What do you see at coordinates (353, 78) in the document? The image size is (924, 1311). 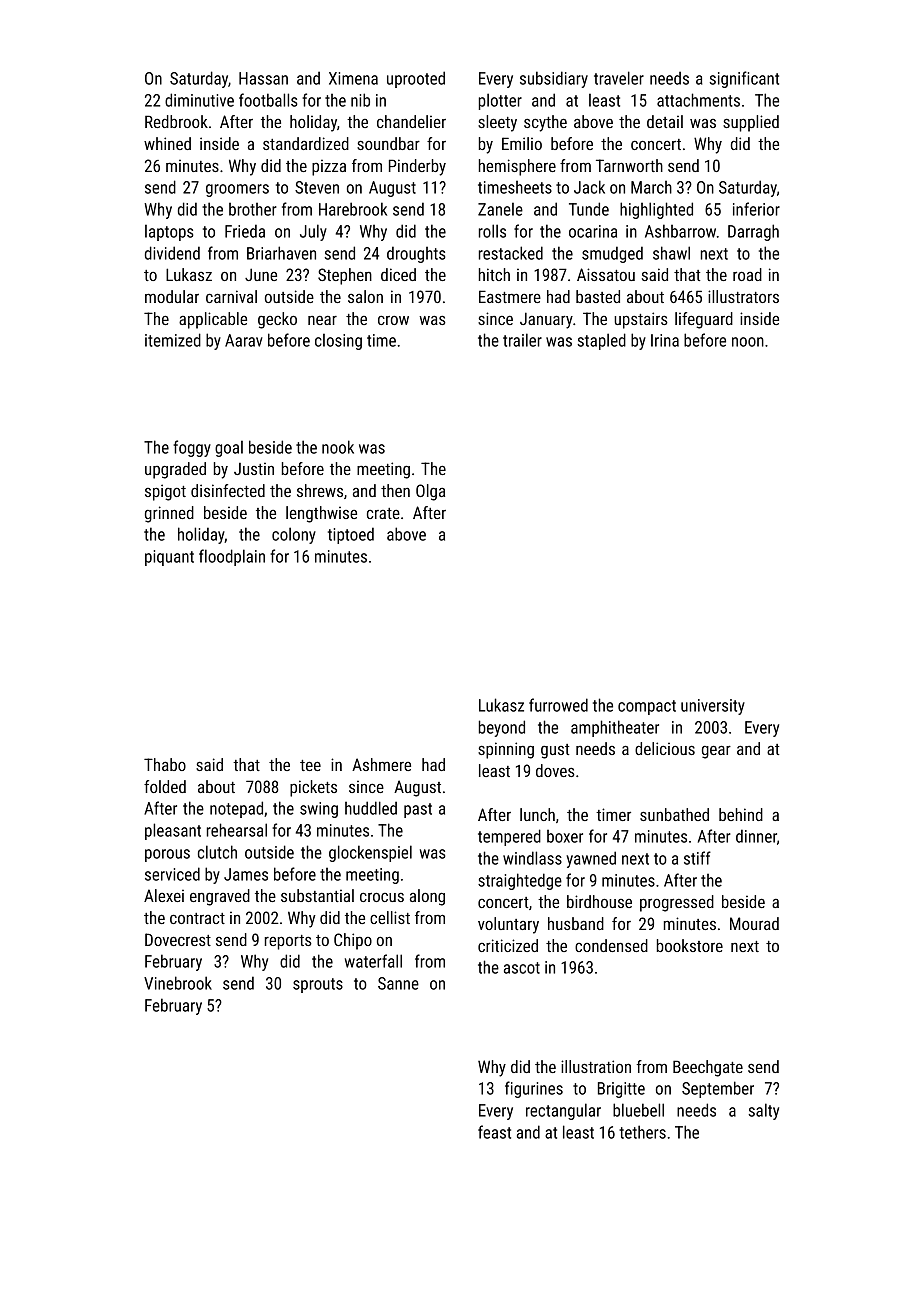 I see `Ximena` at bounding box center [353, 78].
